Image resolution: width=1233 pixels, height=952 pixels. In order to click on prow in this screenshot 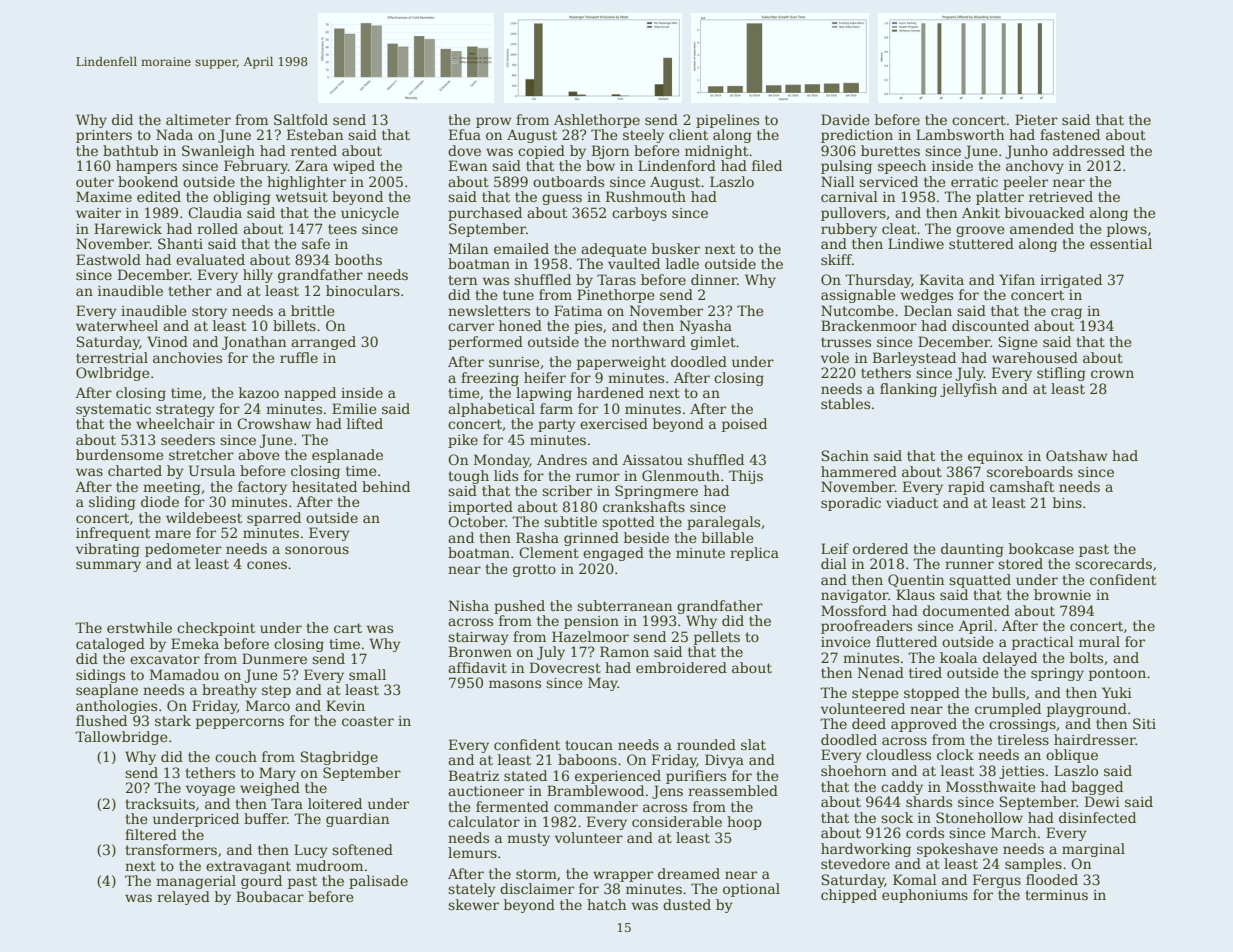, I will do `click(493, 122)`.
